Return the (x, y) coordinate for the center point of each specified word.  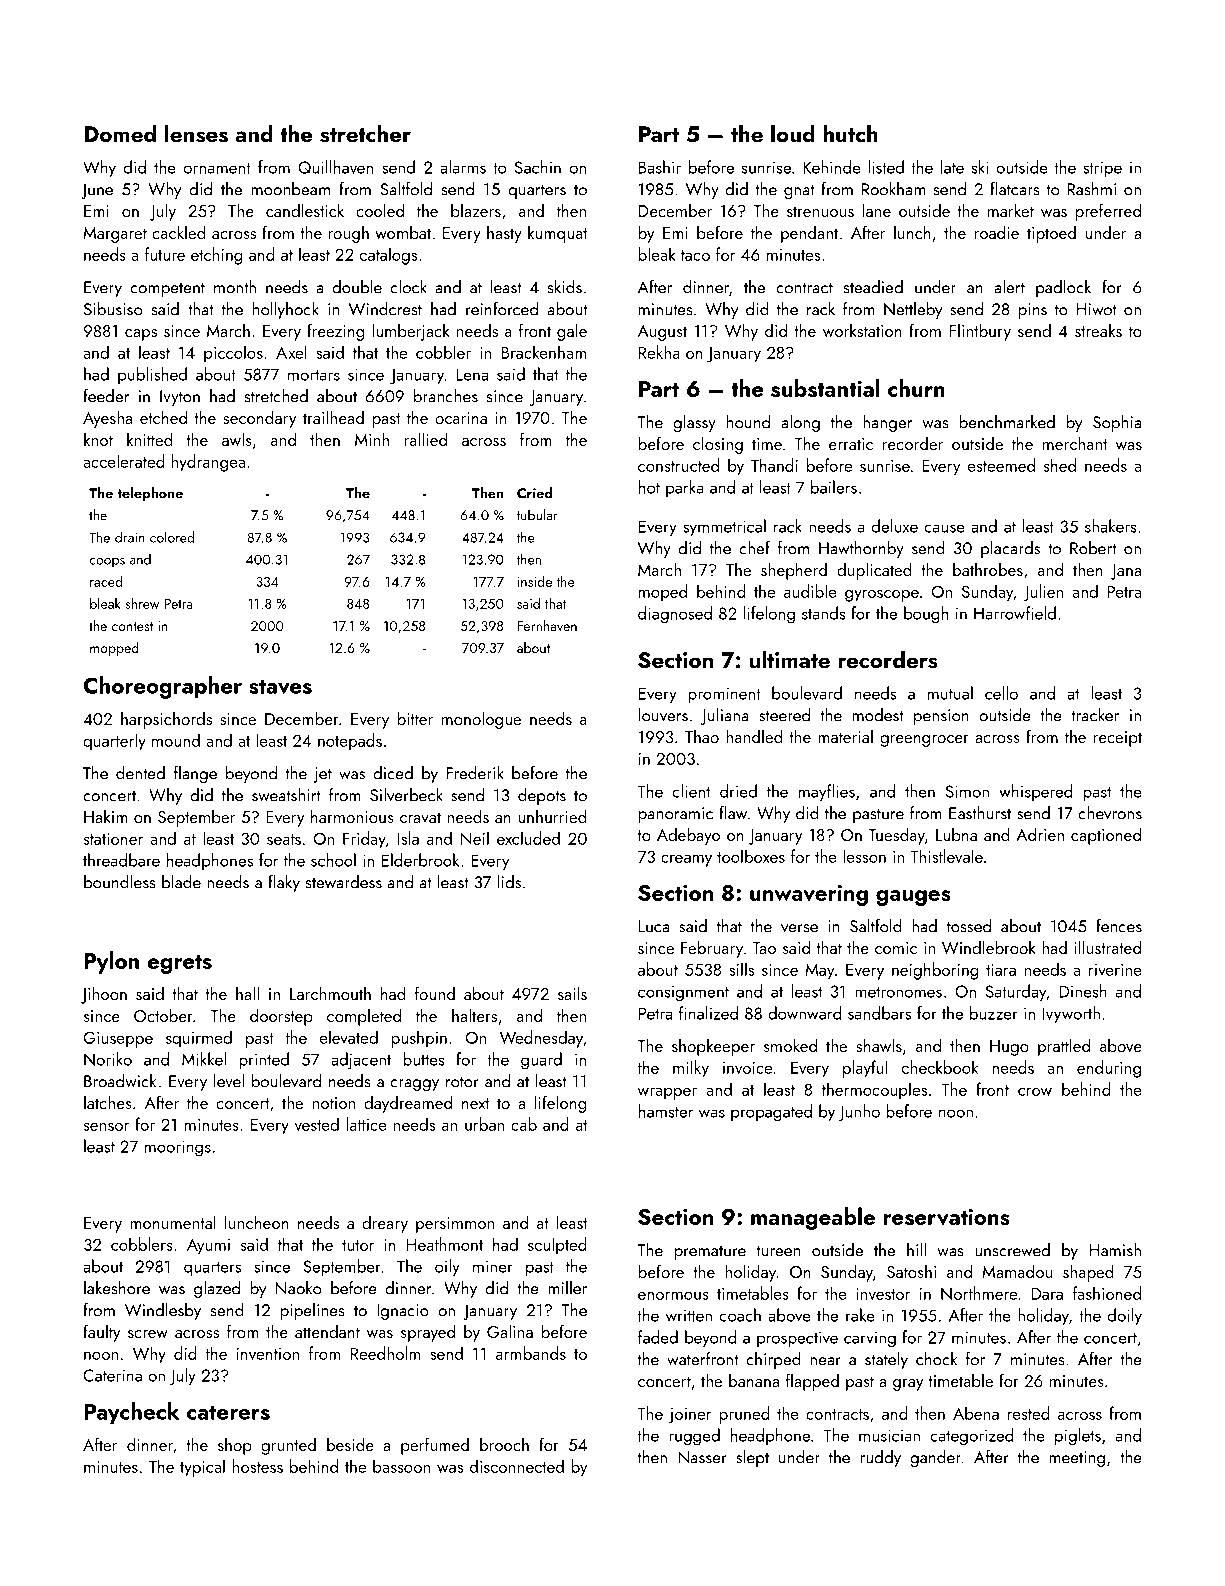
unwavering (809, 895)
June (97, 191)
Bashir (660, 167)
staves (280, 686)
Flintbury (980, 332)
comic (896, 948)
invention (268, 1354)
